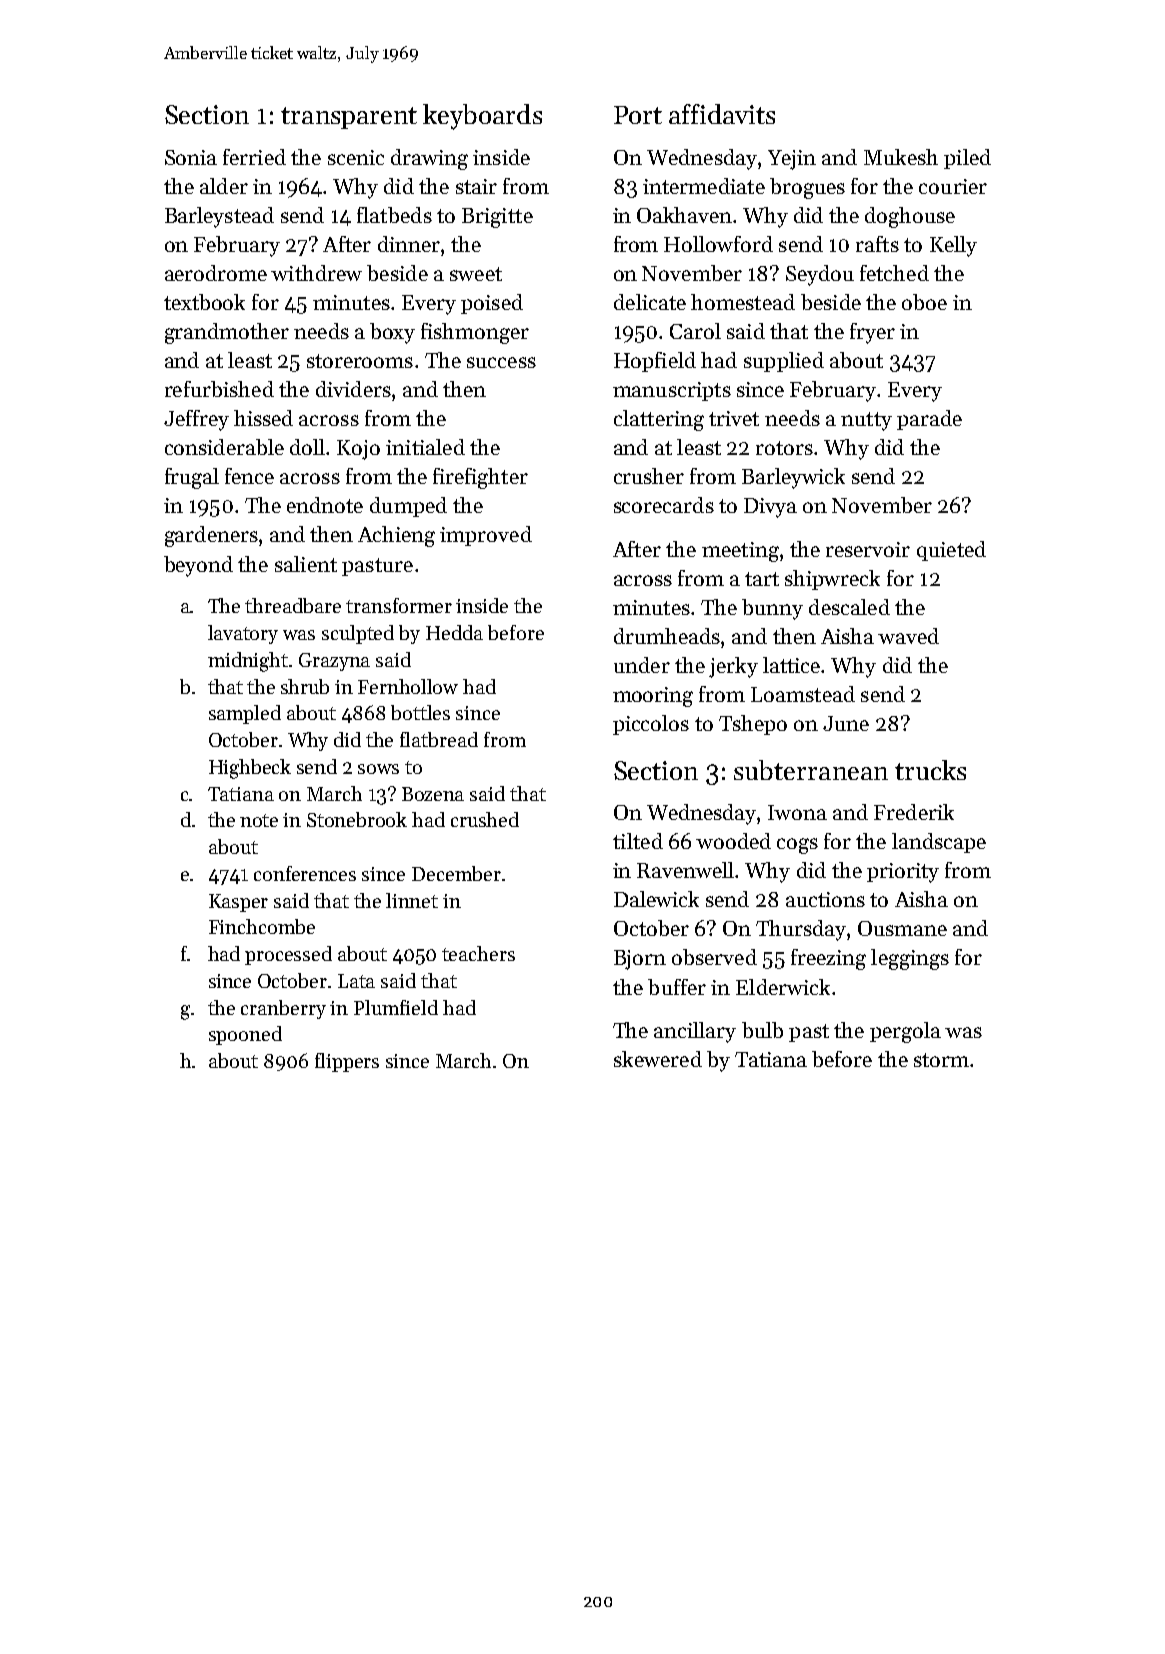 The height and width of the document is (1654, 1165). What do you see at coordinates (903, 873) in the document?
I see `priority` at bounding box center [903, 873].
